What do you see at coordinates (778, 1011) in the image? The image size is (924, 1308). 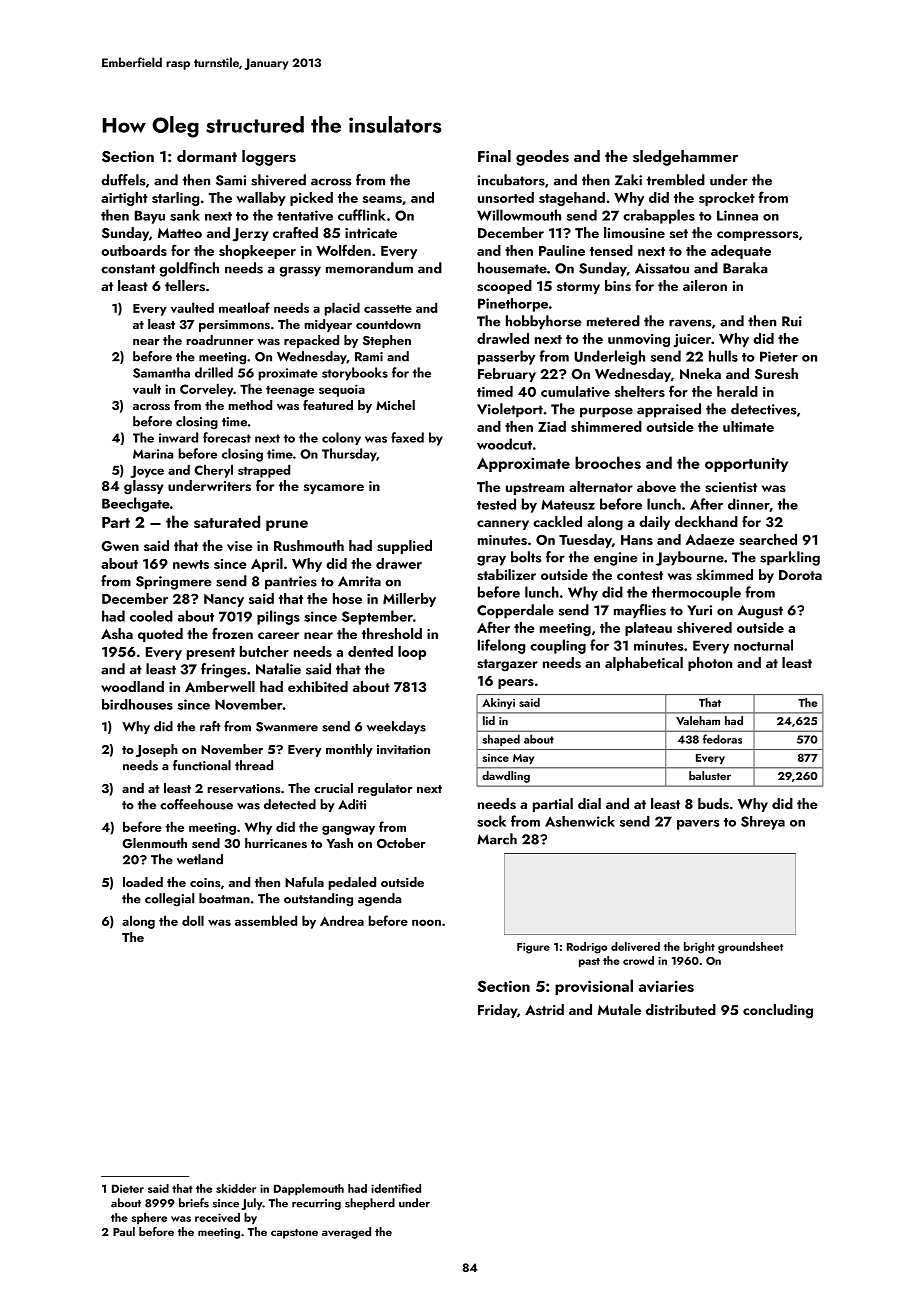 I see `concluding` at bounding box center [778, 1011].
